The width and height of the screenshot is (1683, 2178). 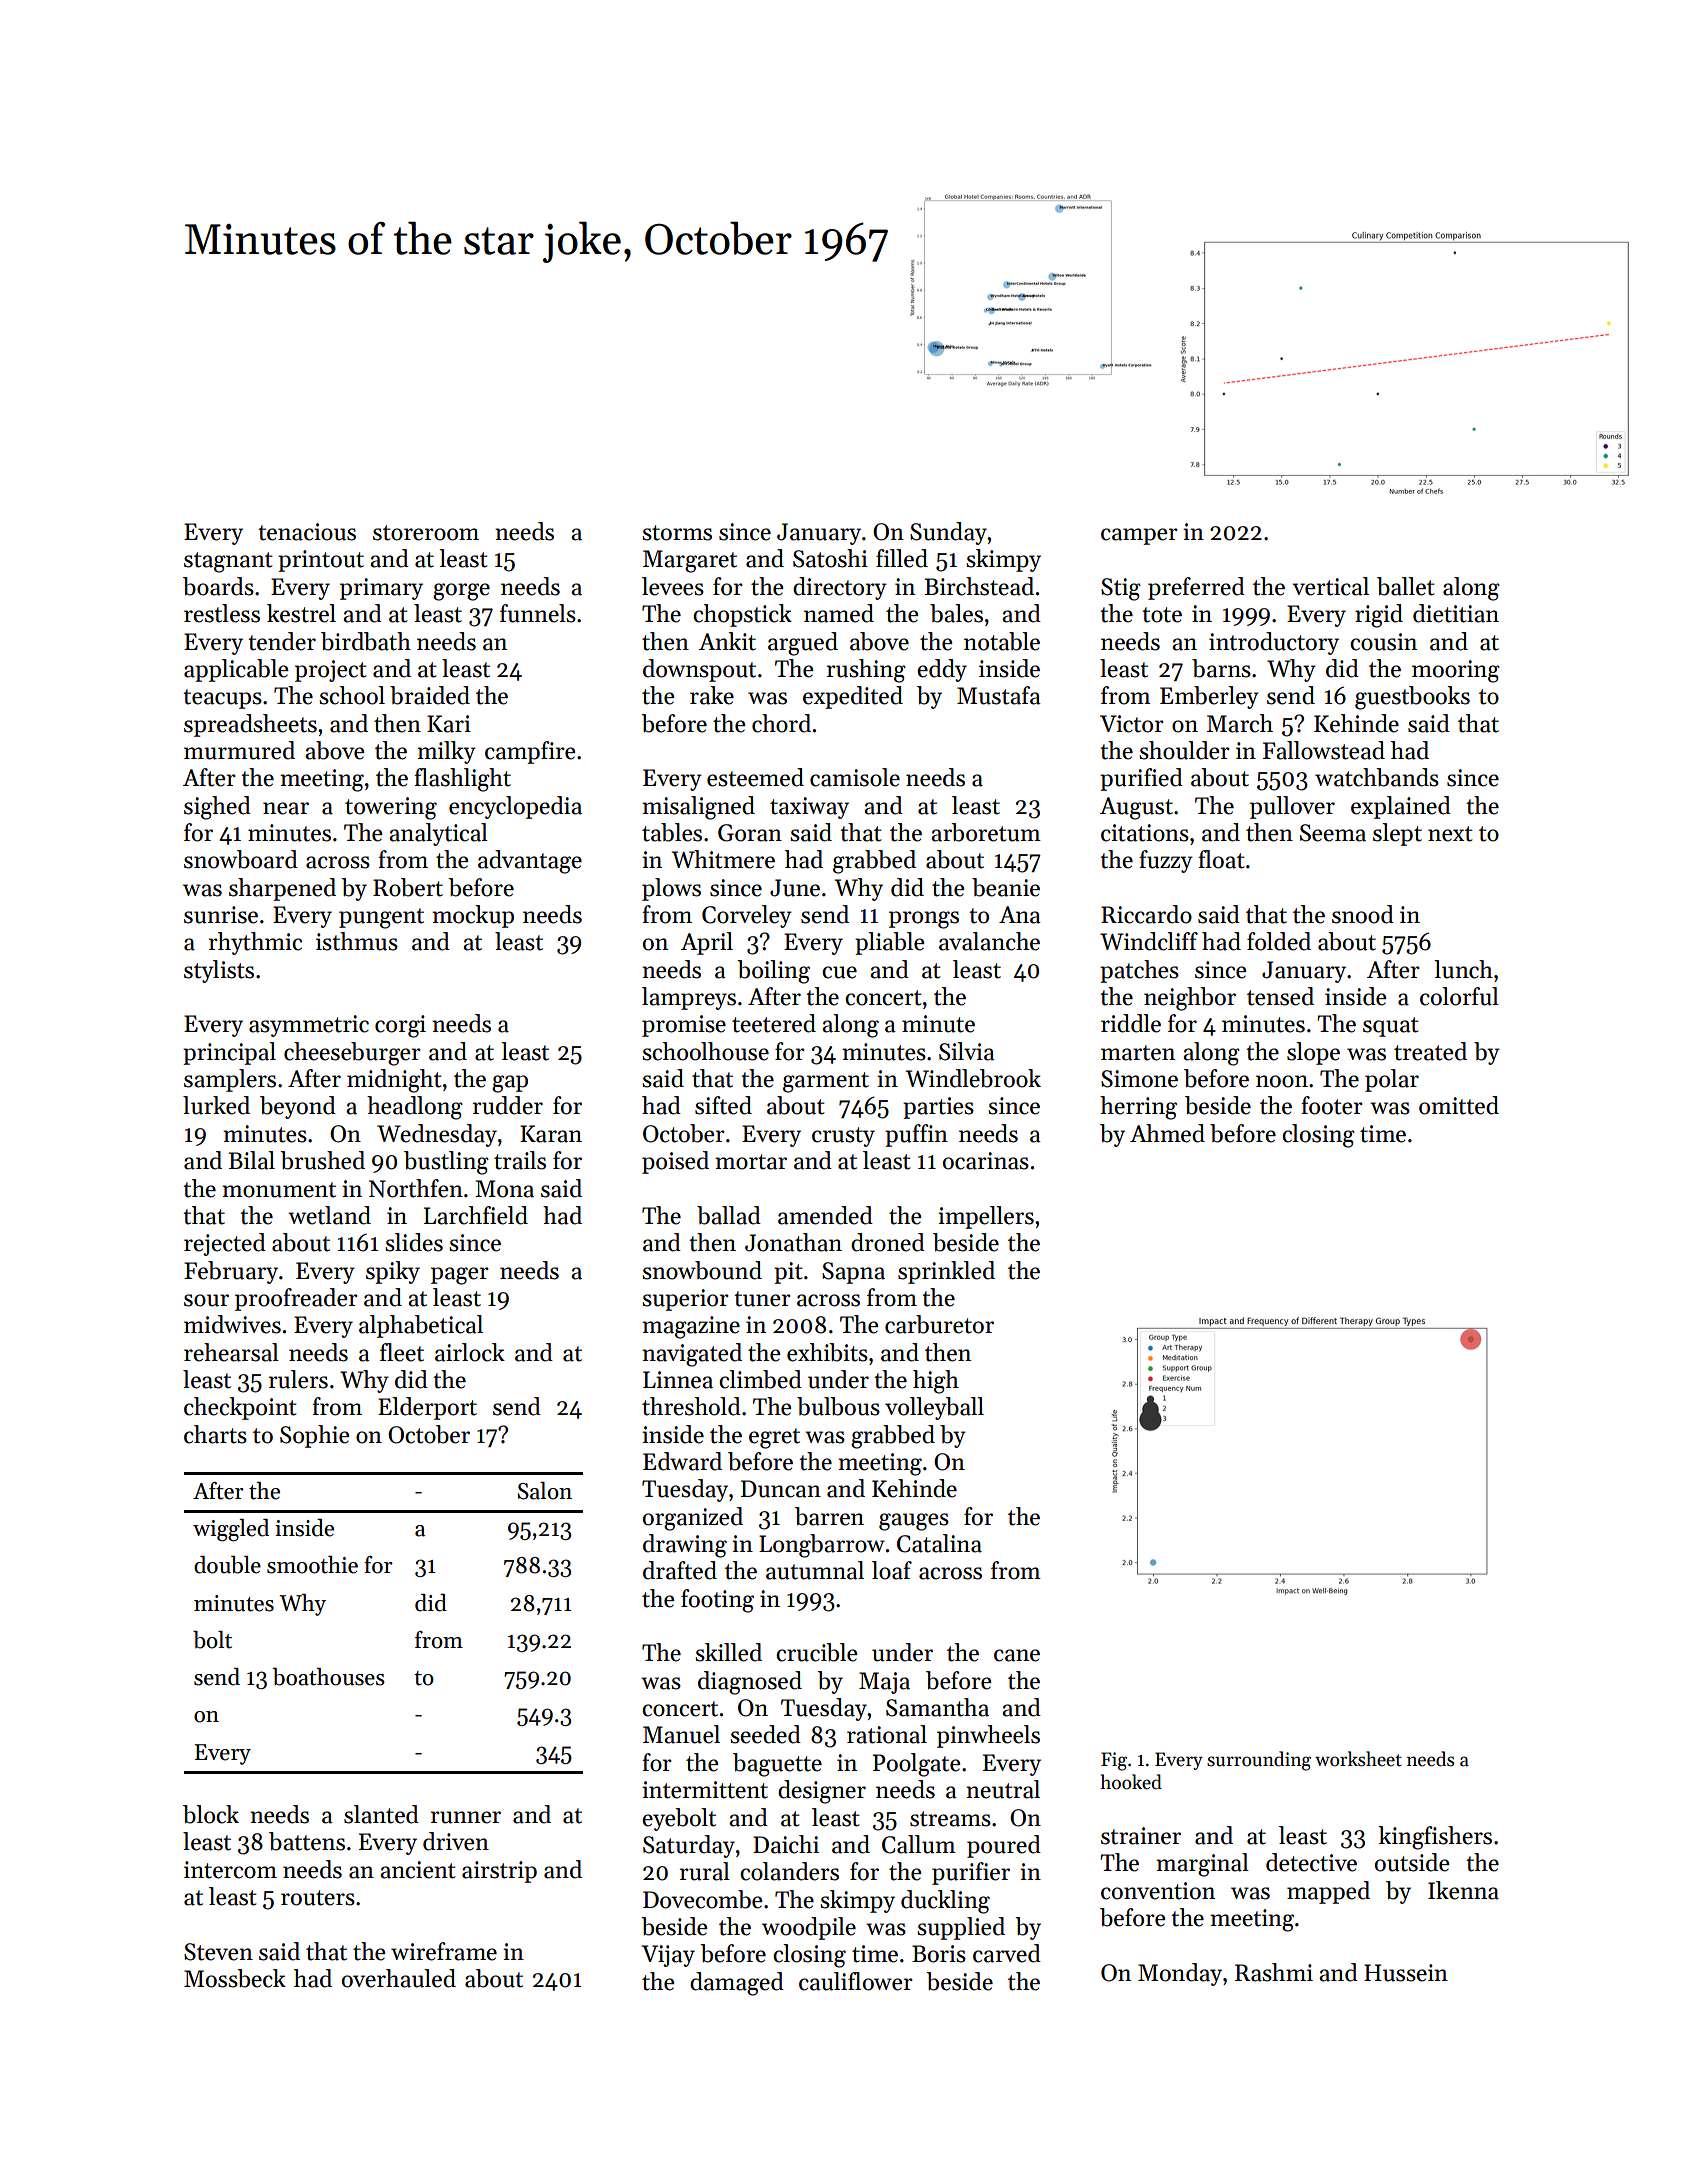 What do you see at coordinates (218, 1952) in the screenshot?
I see `Steven` at bounding box center [218, 1952].
